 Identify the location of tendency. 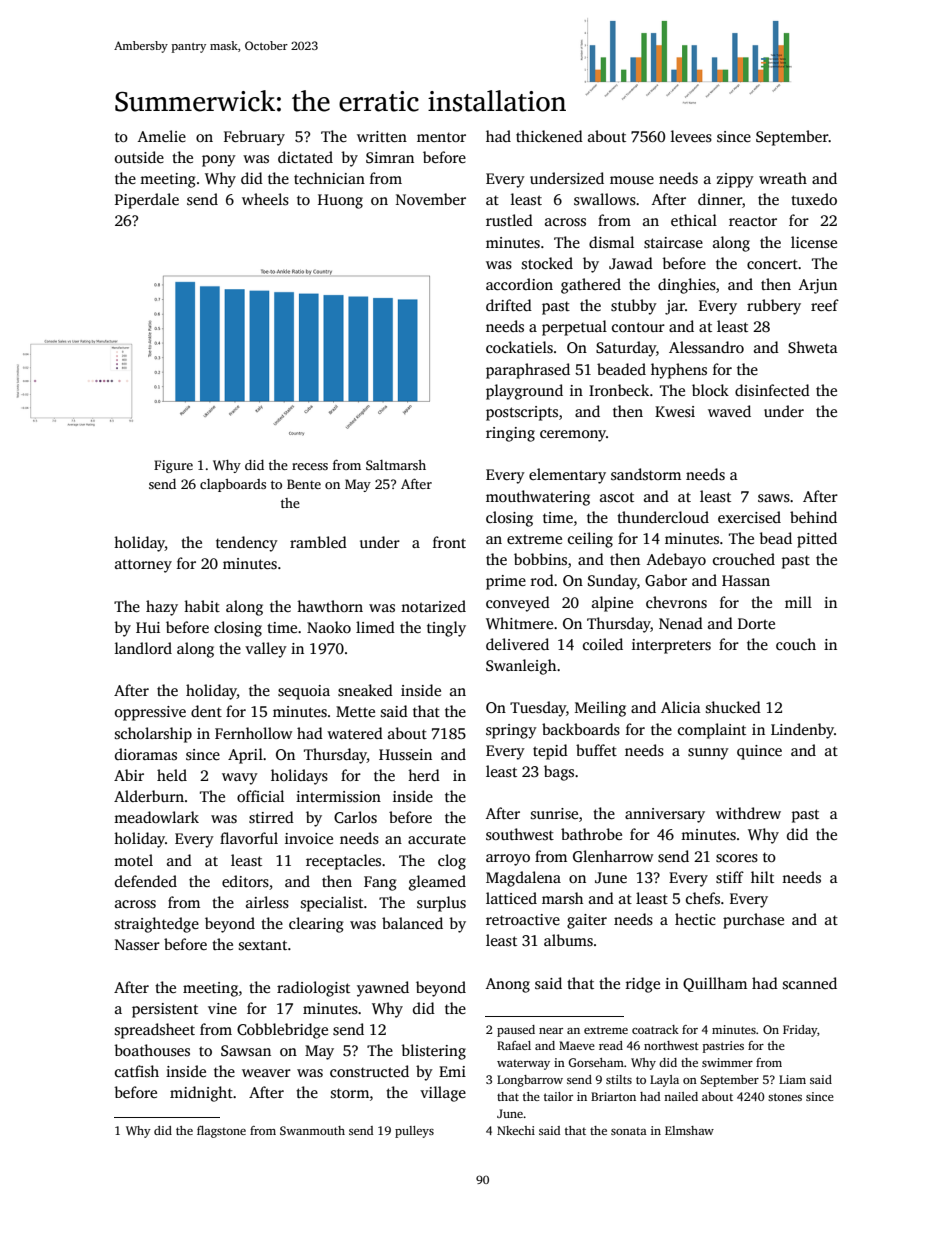
(247, 544).
